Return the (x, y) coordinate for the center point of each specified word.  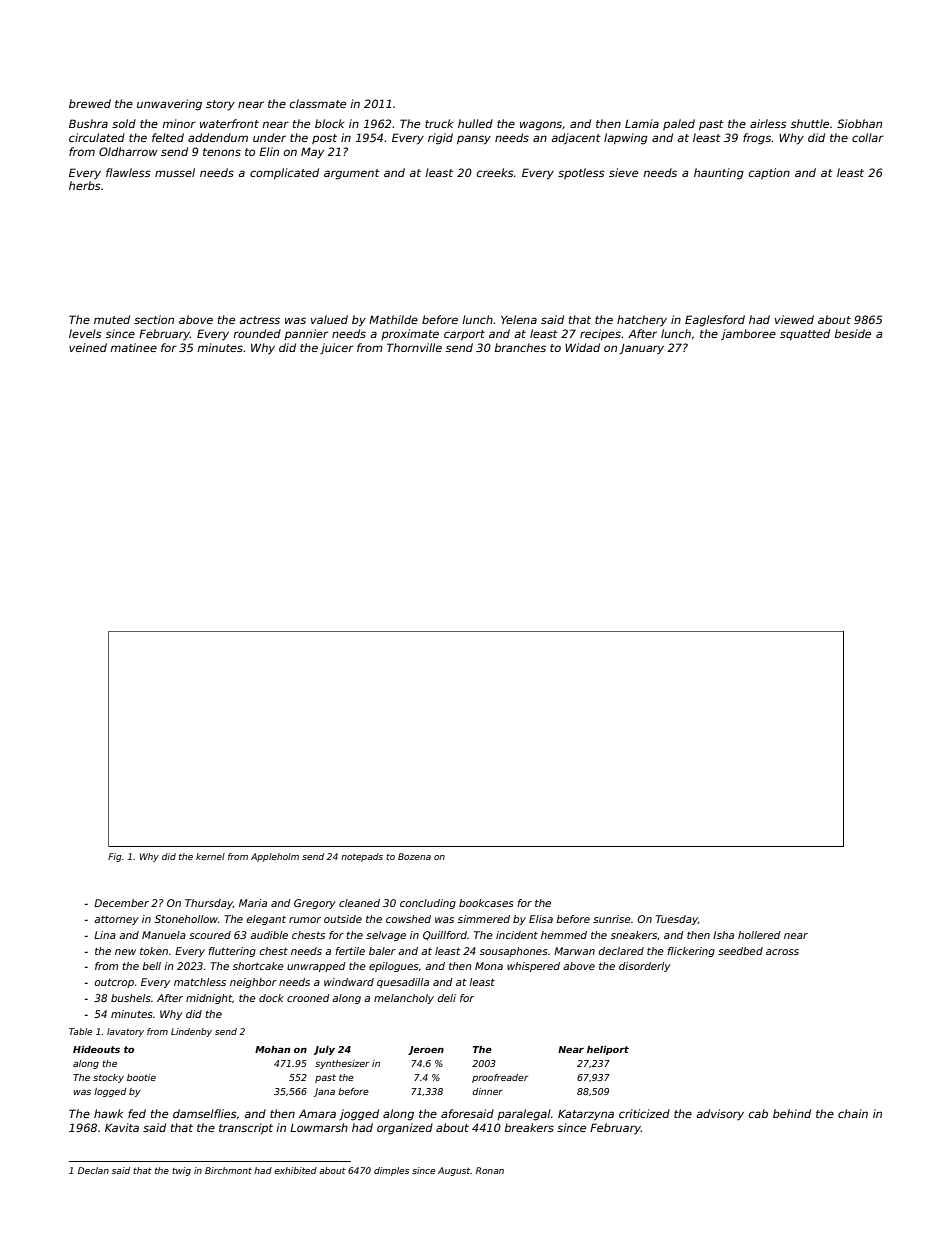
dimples (391, 1171)
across (782, 952)
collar (868, 137)
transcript (246, 1128)
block (329, 123)
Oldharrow (128, 151)
